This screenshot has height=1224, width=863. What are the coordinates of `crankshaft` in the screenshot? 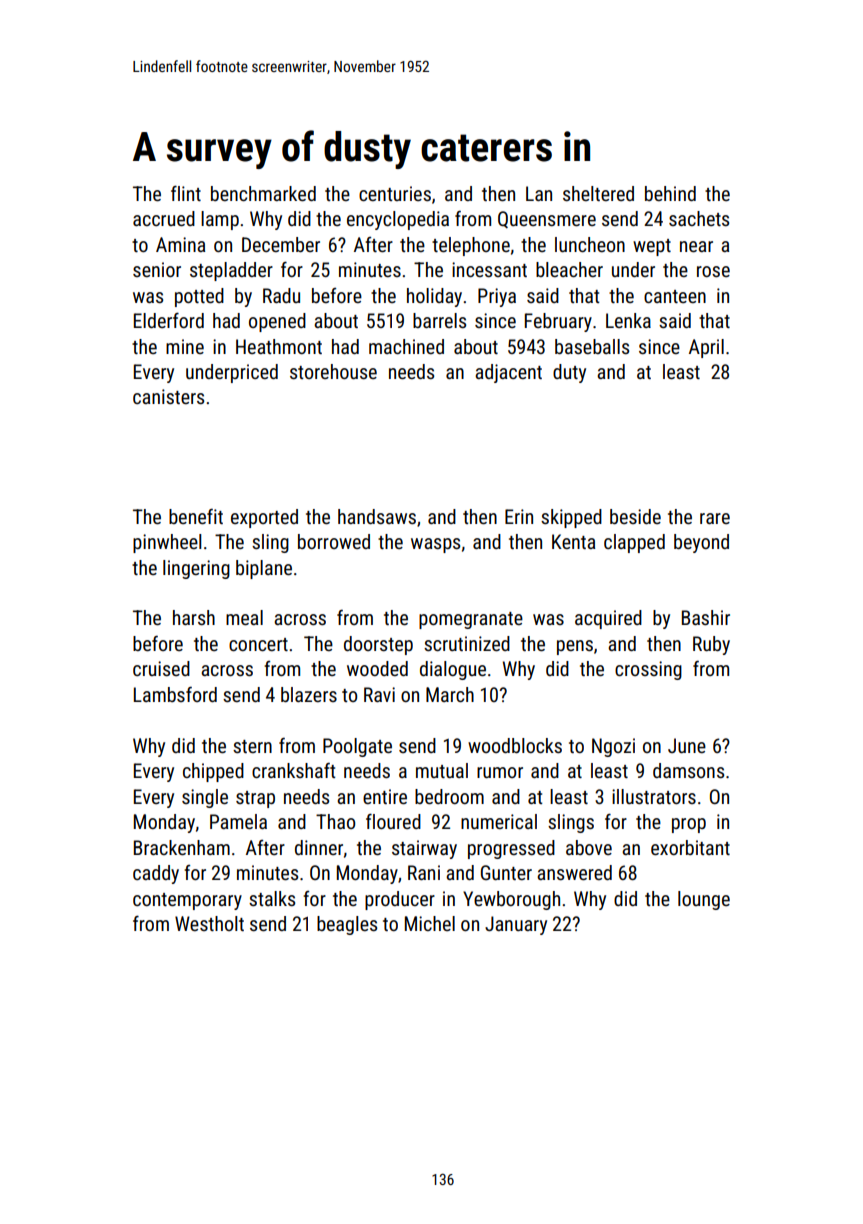 It's located at (294, 770).
